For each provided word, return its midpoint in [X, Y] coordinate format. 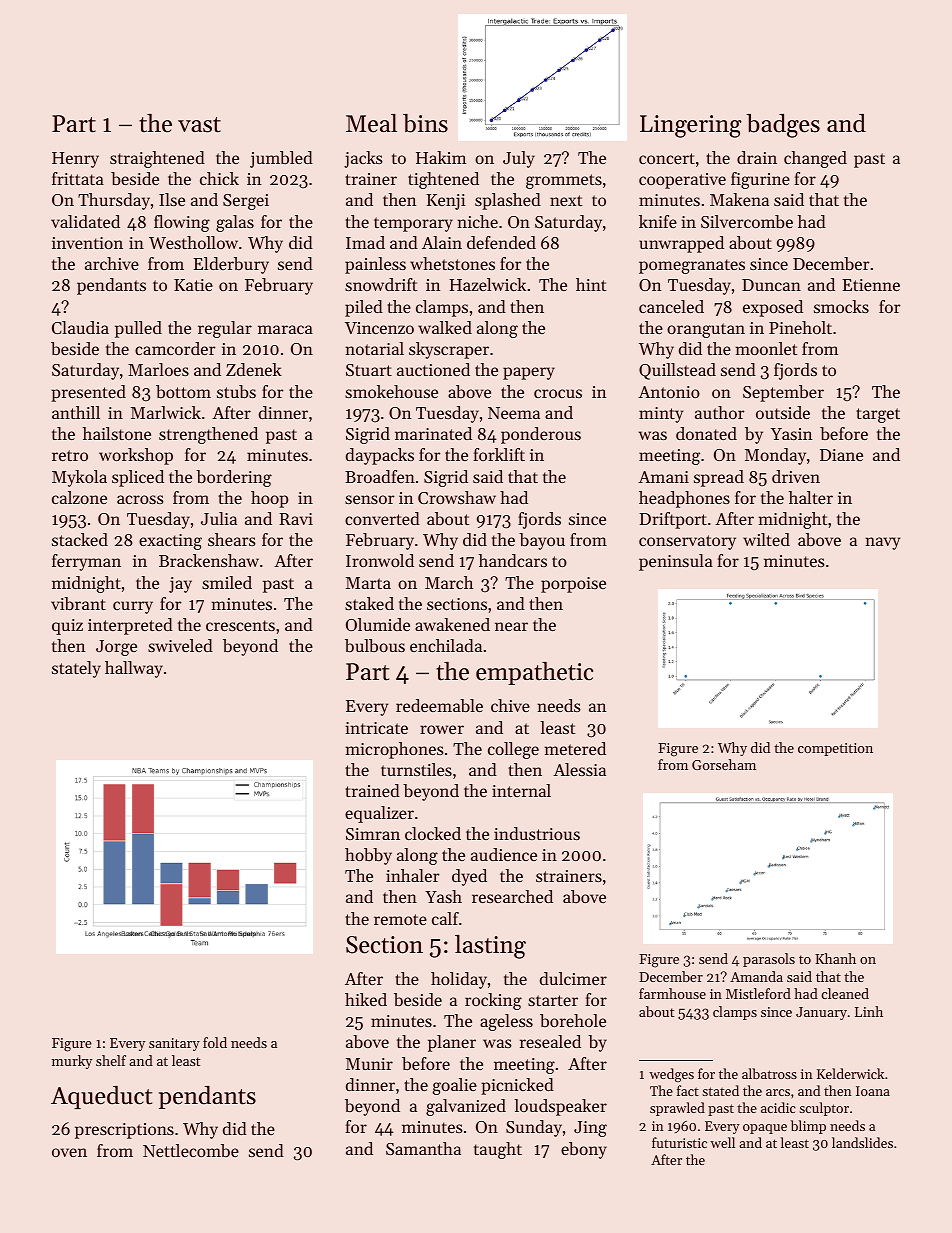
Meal [371, 123]
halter [811, 497]
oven [69, 1152]
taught [498, 1150]
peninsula [676, 562]
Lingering [690, 126]
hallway [134, 669]
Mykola [79, 478]
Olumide [378, 624]
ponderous [541, 435]
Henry [75, 160]
